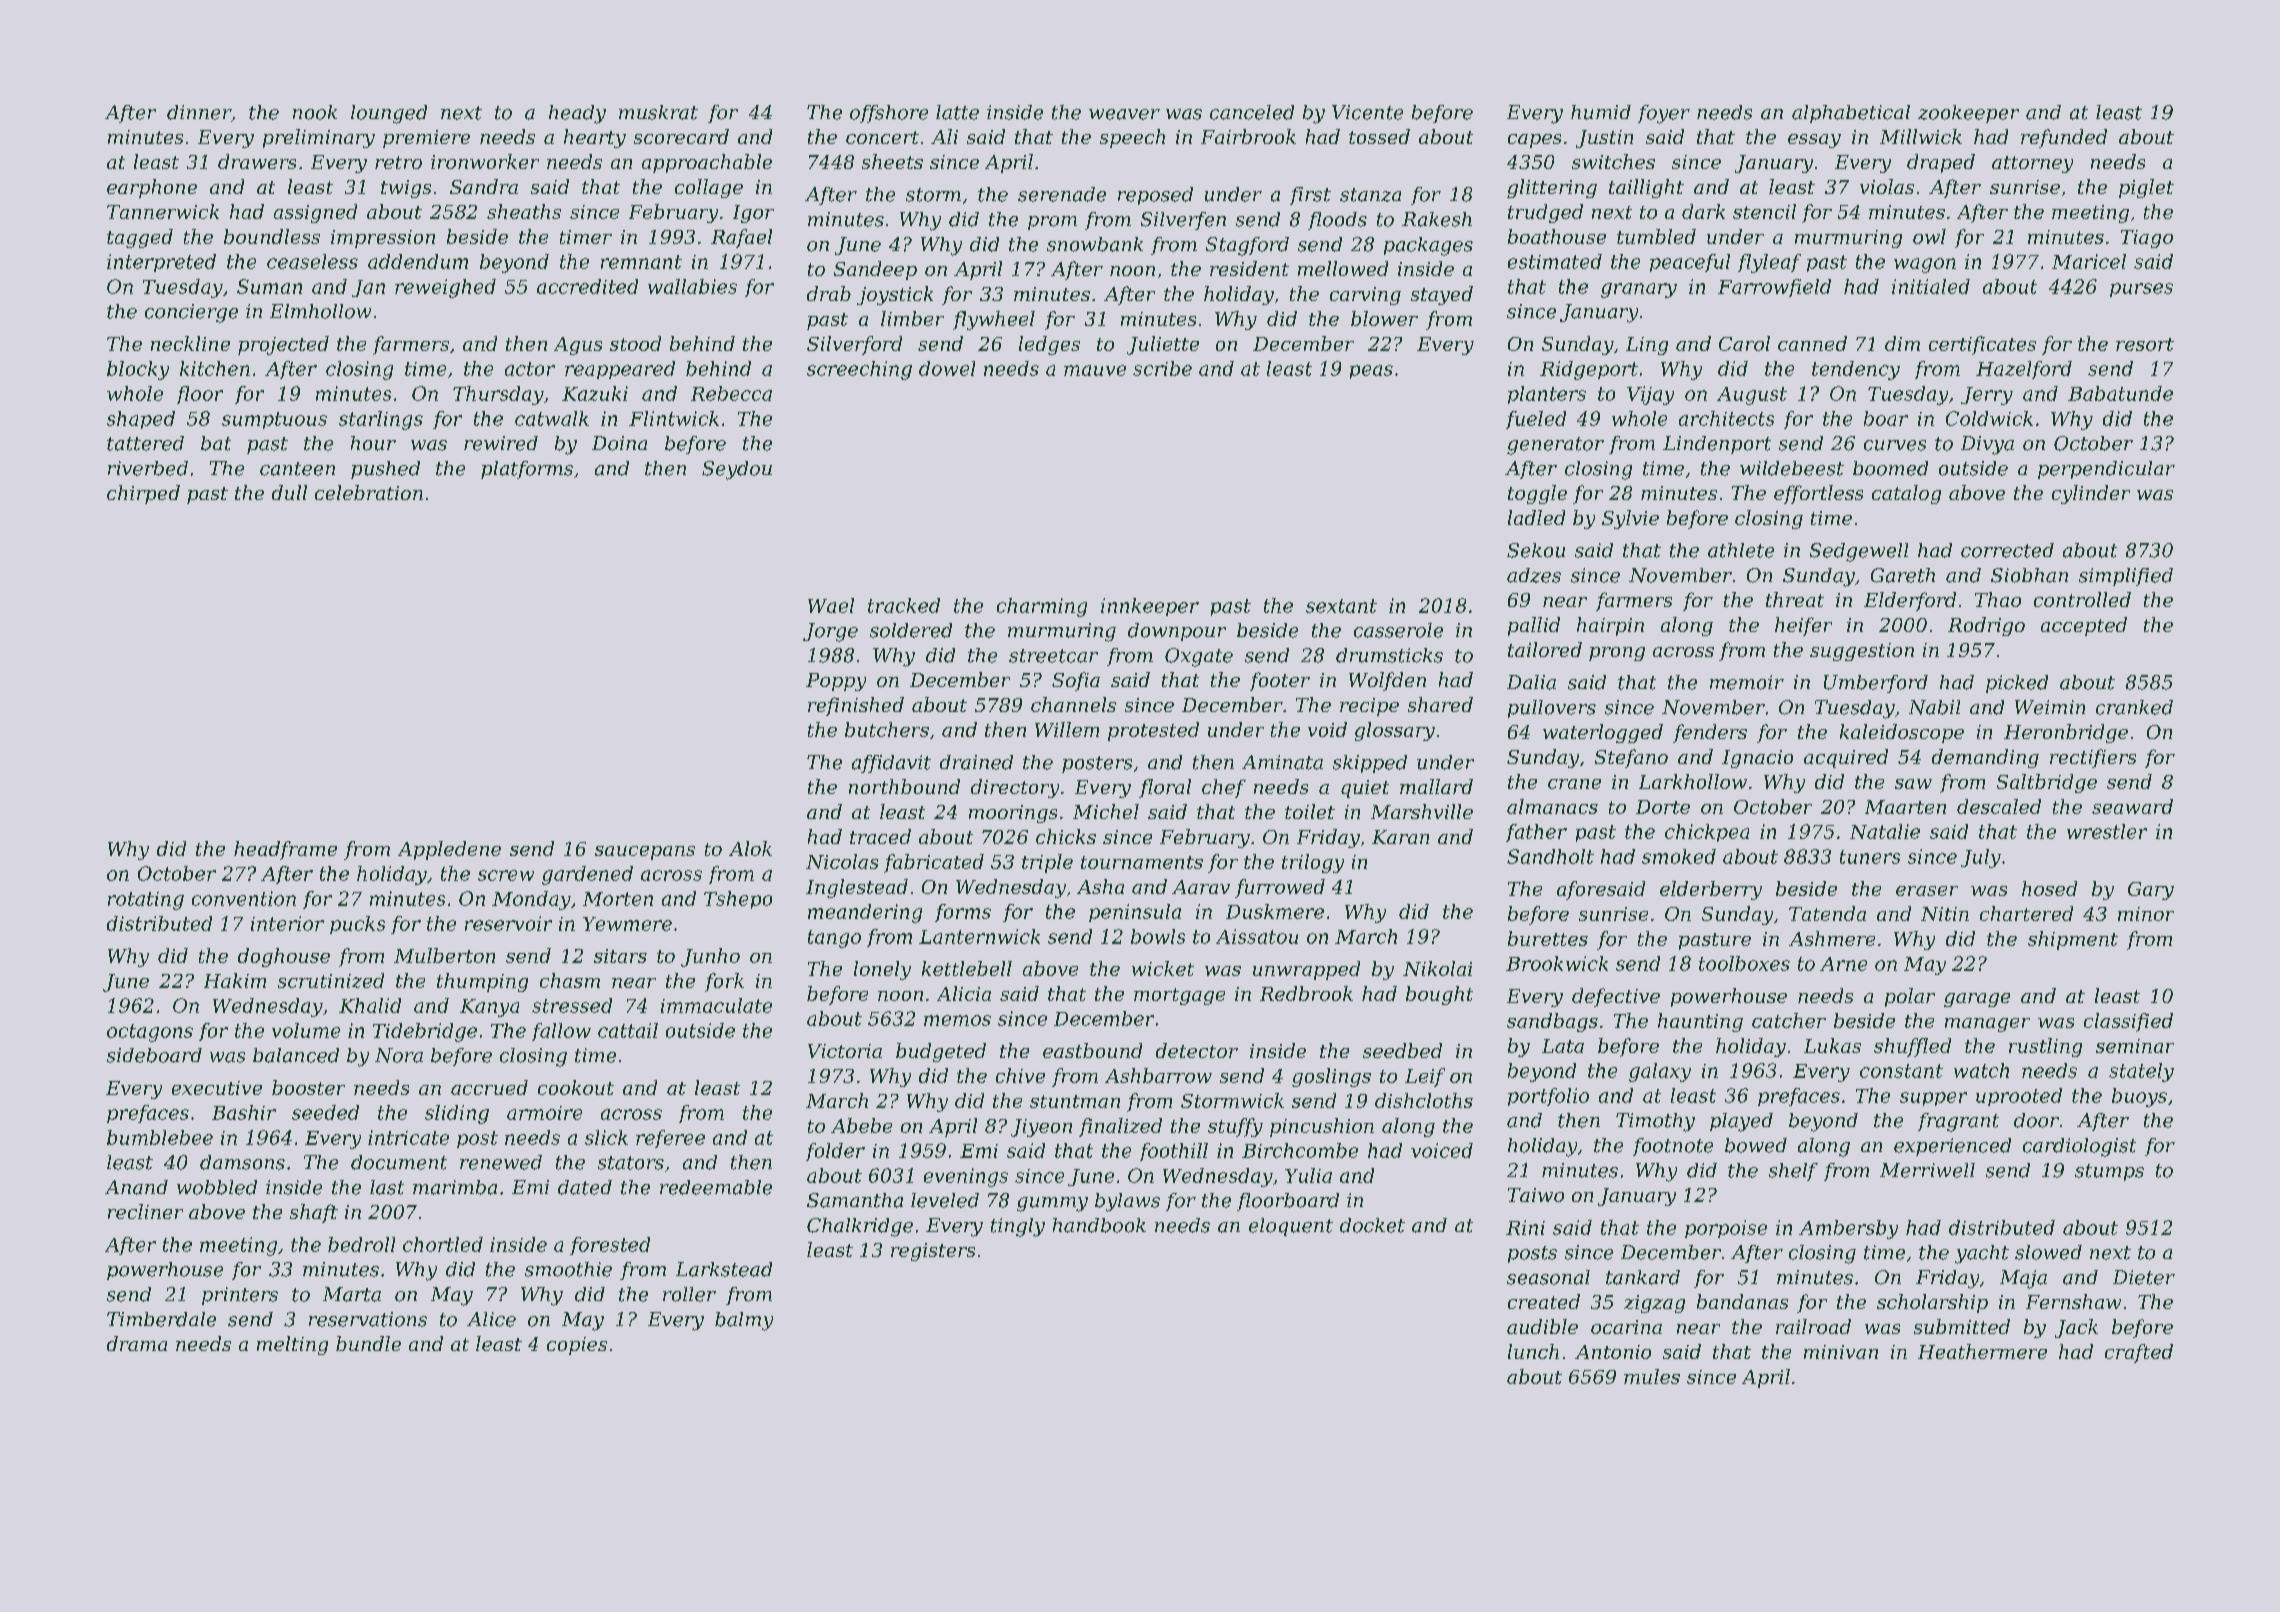 This image has height=1612, width=2280. I want to click on minor, so click(2146, 914).
